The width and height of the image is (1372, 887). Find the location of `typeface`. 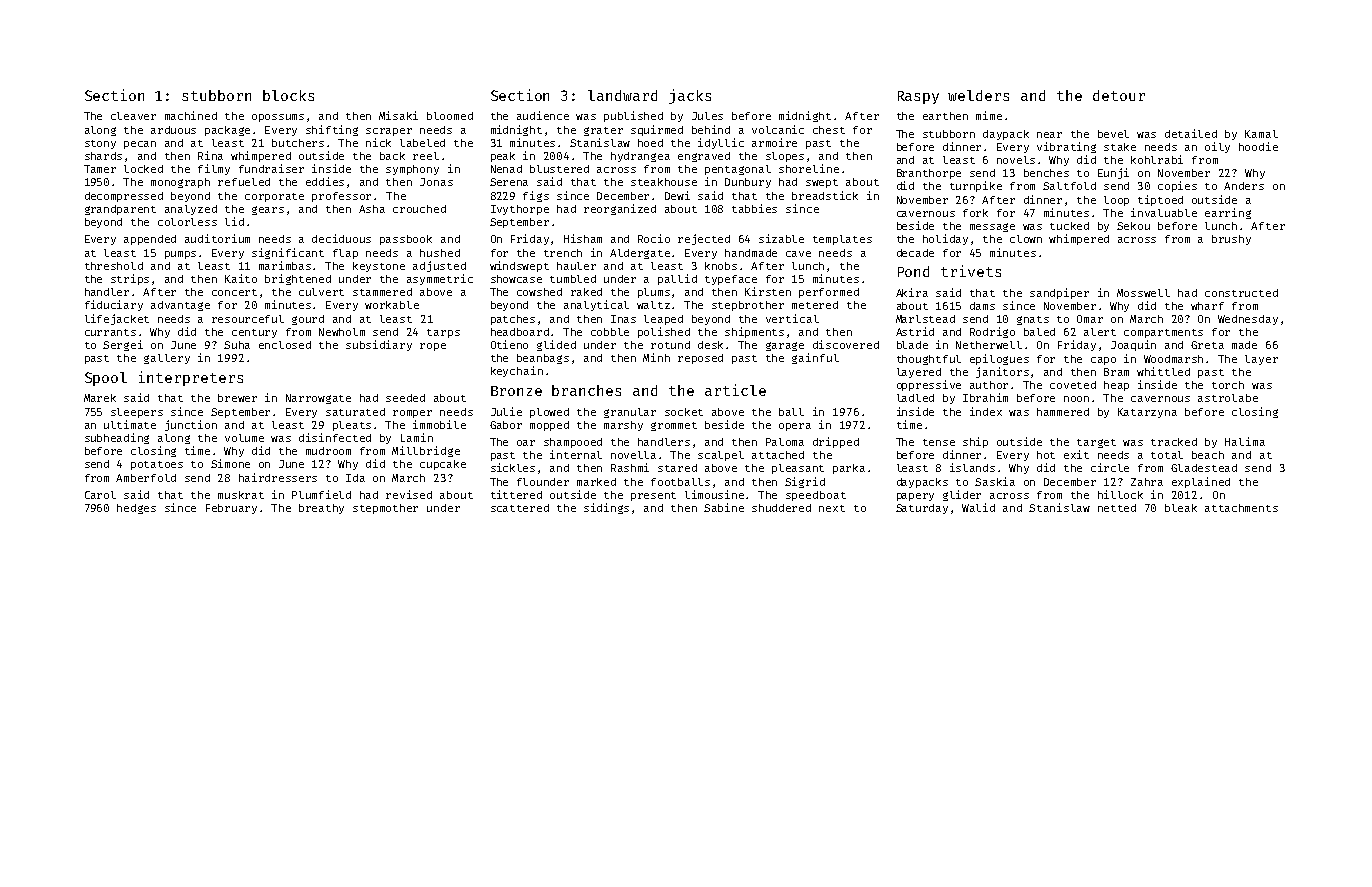

typeface is located at coordinates (731, 280).
